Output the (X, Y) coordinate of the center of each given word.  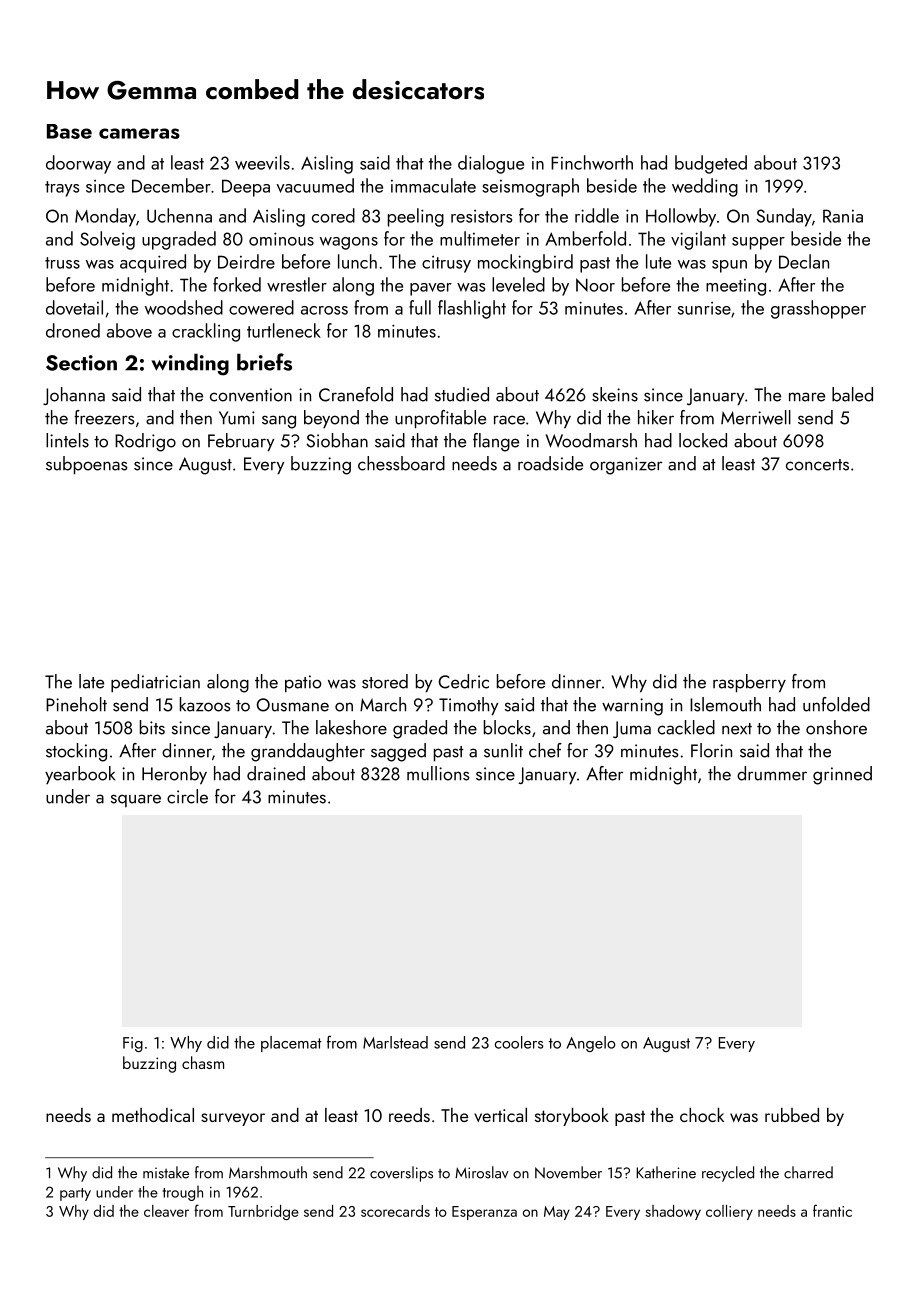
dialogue (491, 164)
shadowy (673, 1212)
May (557, 1213)
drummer (772, 773)
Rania (843, 216)
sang (279, 422)
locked (703, 440)
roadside (550, 463)
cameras (139, 133)
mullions (438, 773)
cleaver (166, 1211)
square (136, 800)
